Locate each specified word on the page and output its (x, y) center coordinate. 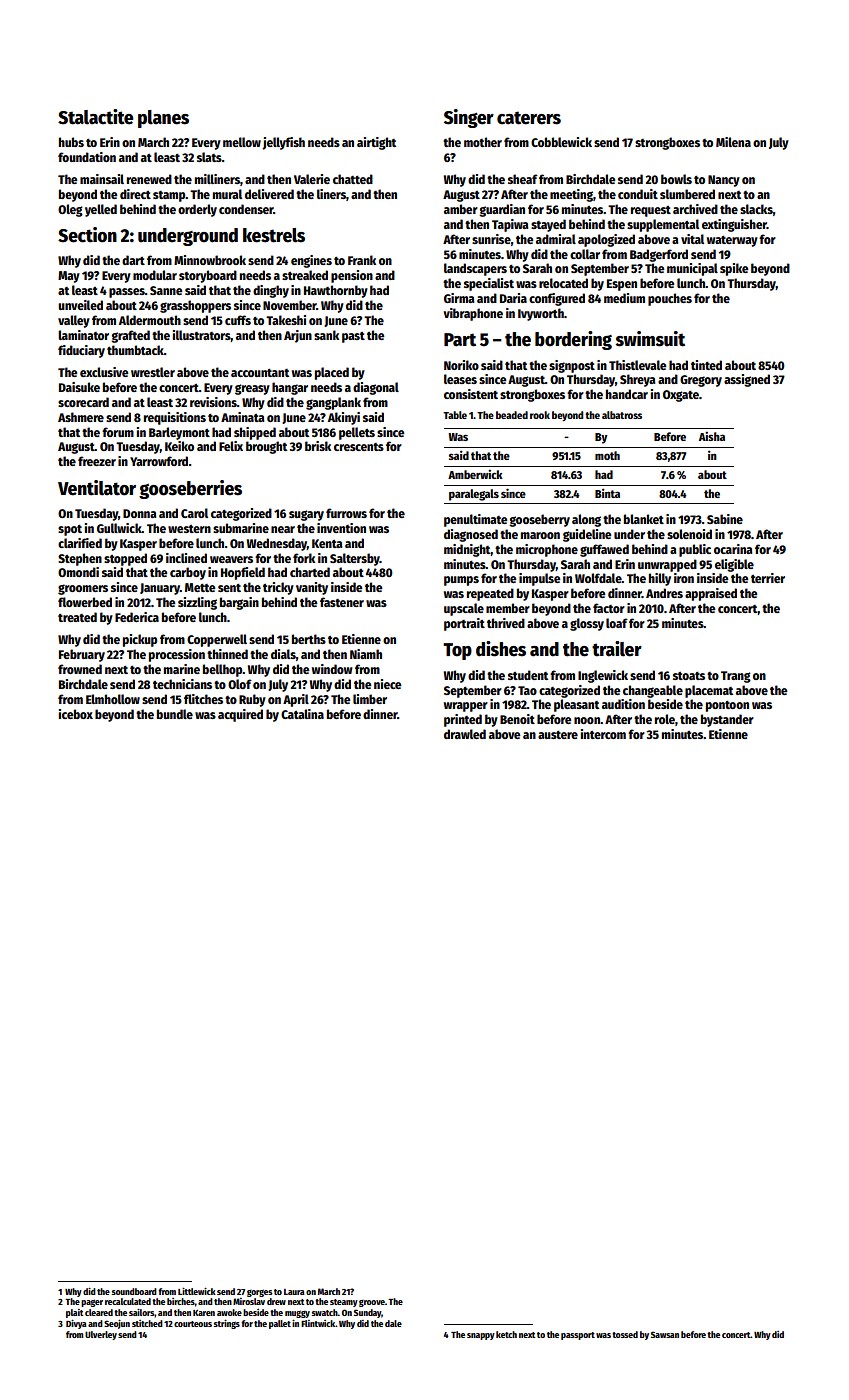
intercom (603, 734)
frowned (80, 669)
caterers (529, 118)
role (665, 719)
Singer (469, 118)
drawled (465, 734)
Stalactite (96, 117)
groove (372, 1303)
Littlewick (197, 1291)
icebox (76, 714)
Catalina (302, 714)
